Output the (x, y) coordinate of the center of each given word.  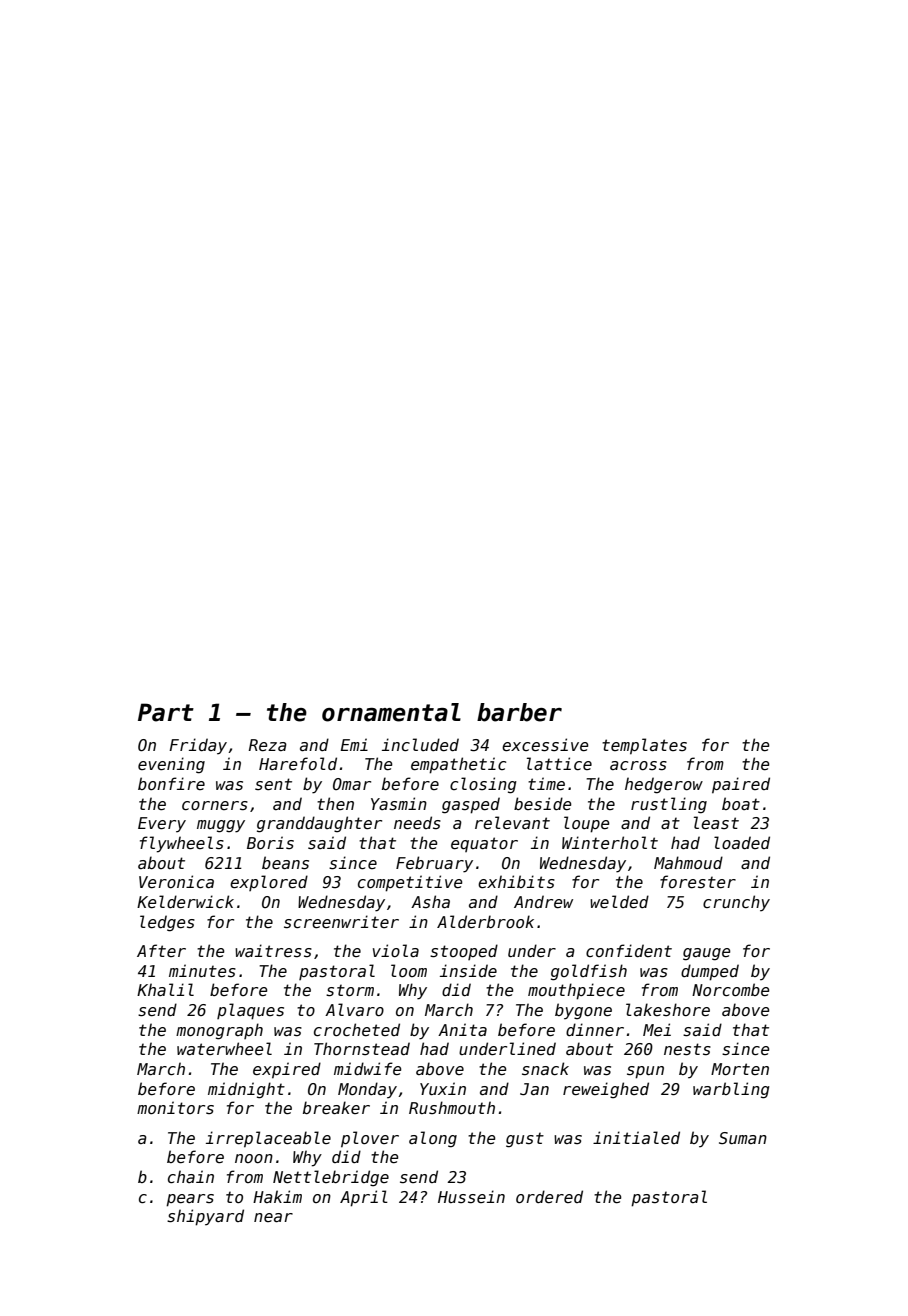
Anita (462, 1029)
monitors (175, 1107)
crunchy (736, 903)
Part (166, 712)
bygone (583, 1011)
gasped (471, 805)
